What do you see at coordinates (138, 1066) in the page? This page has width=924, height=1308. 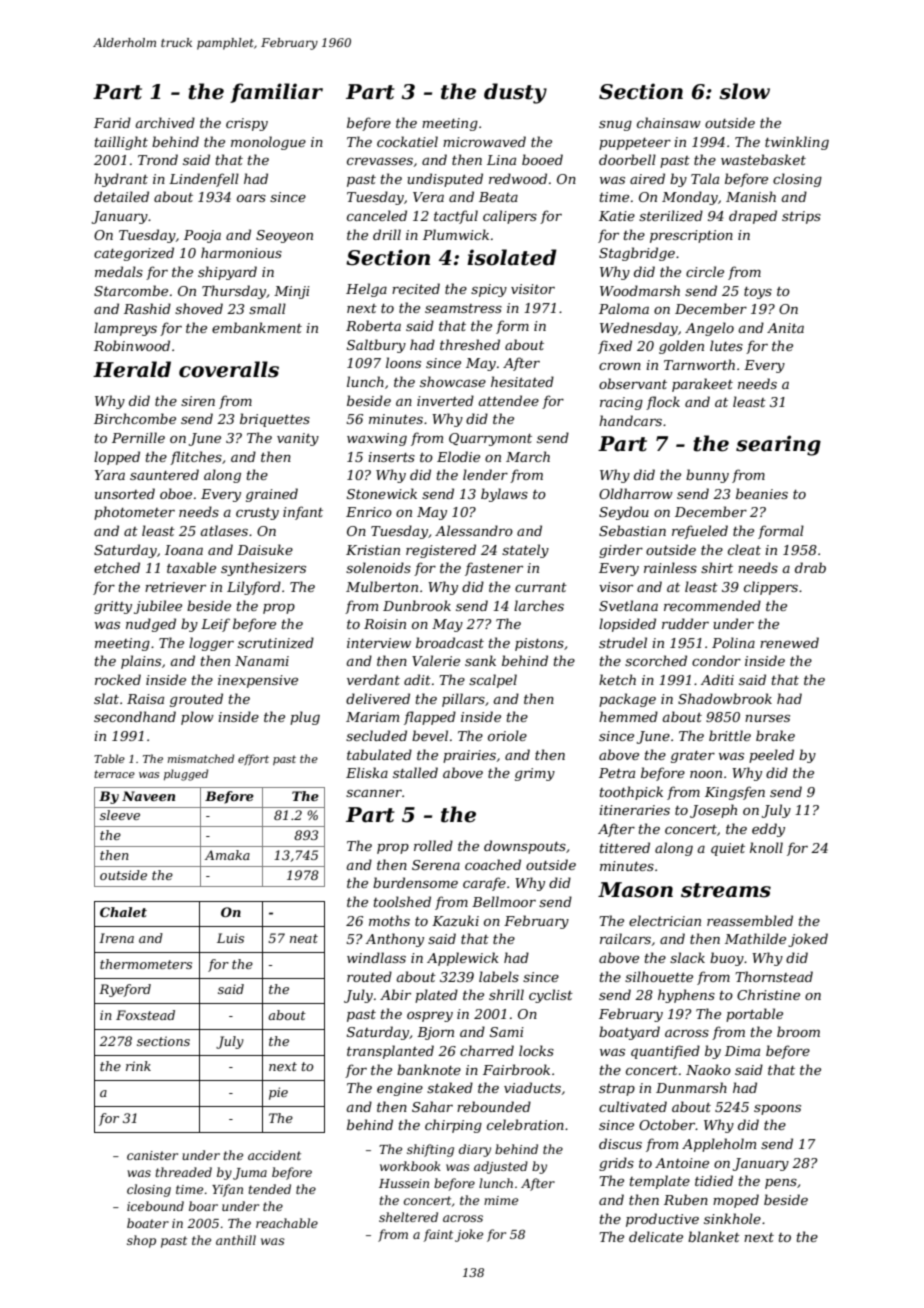 I see `rink` at bounding box center [138, 1066].
